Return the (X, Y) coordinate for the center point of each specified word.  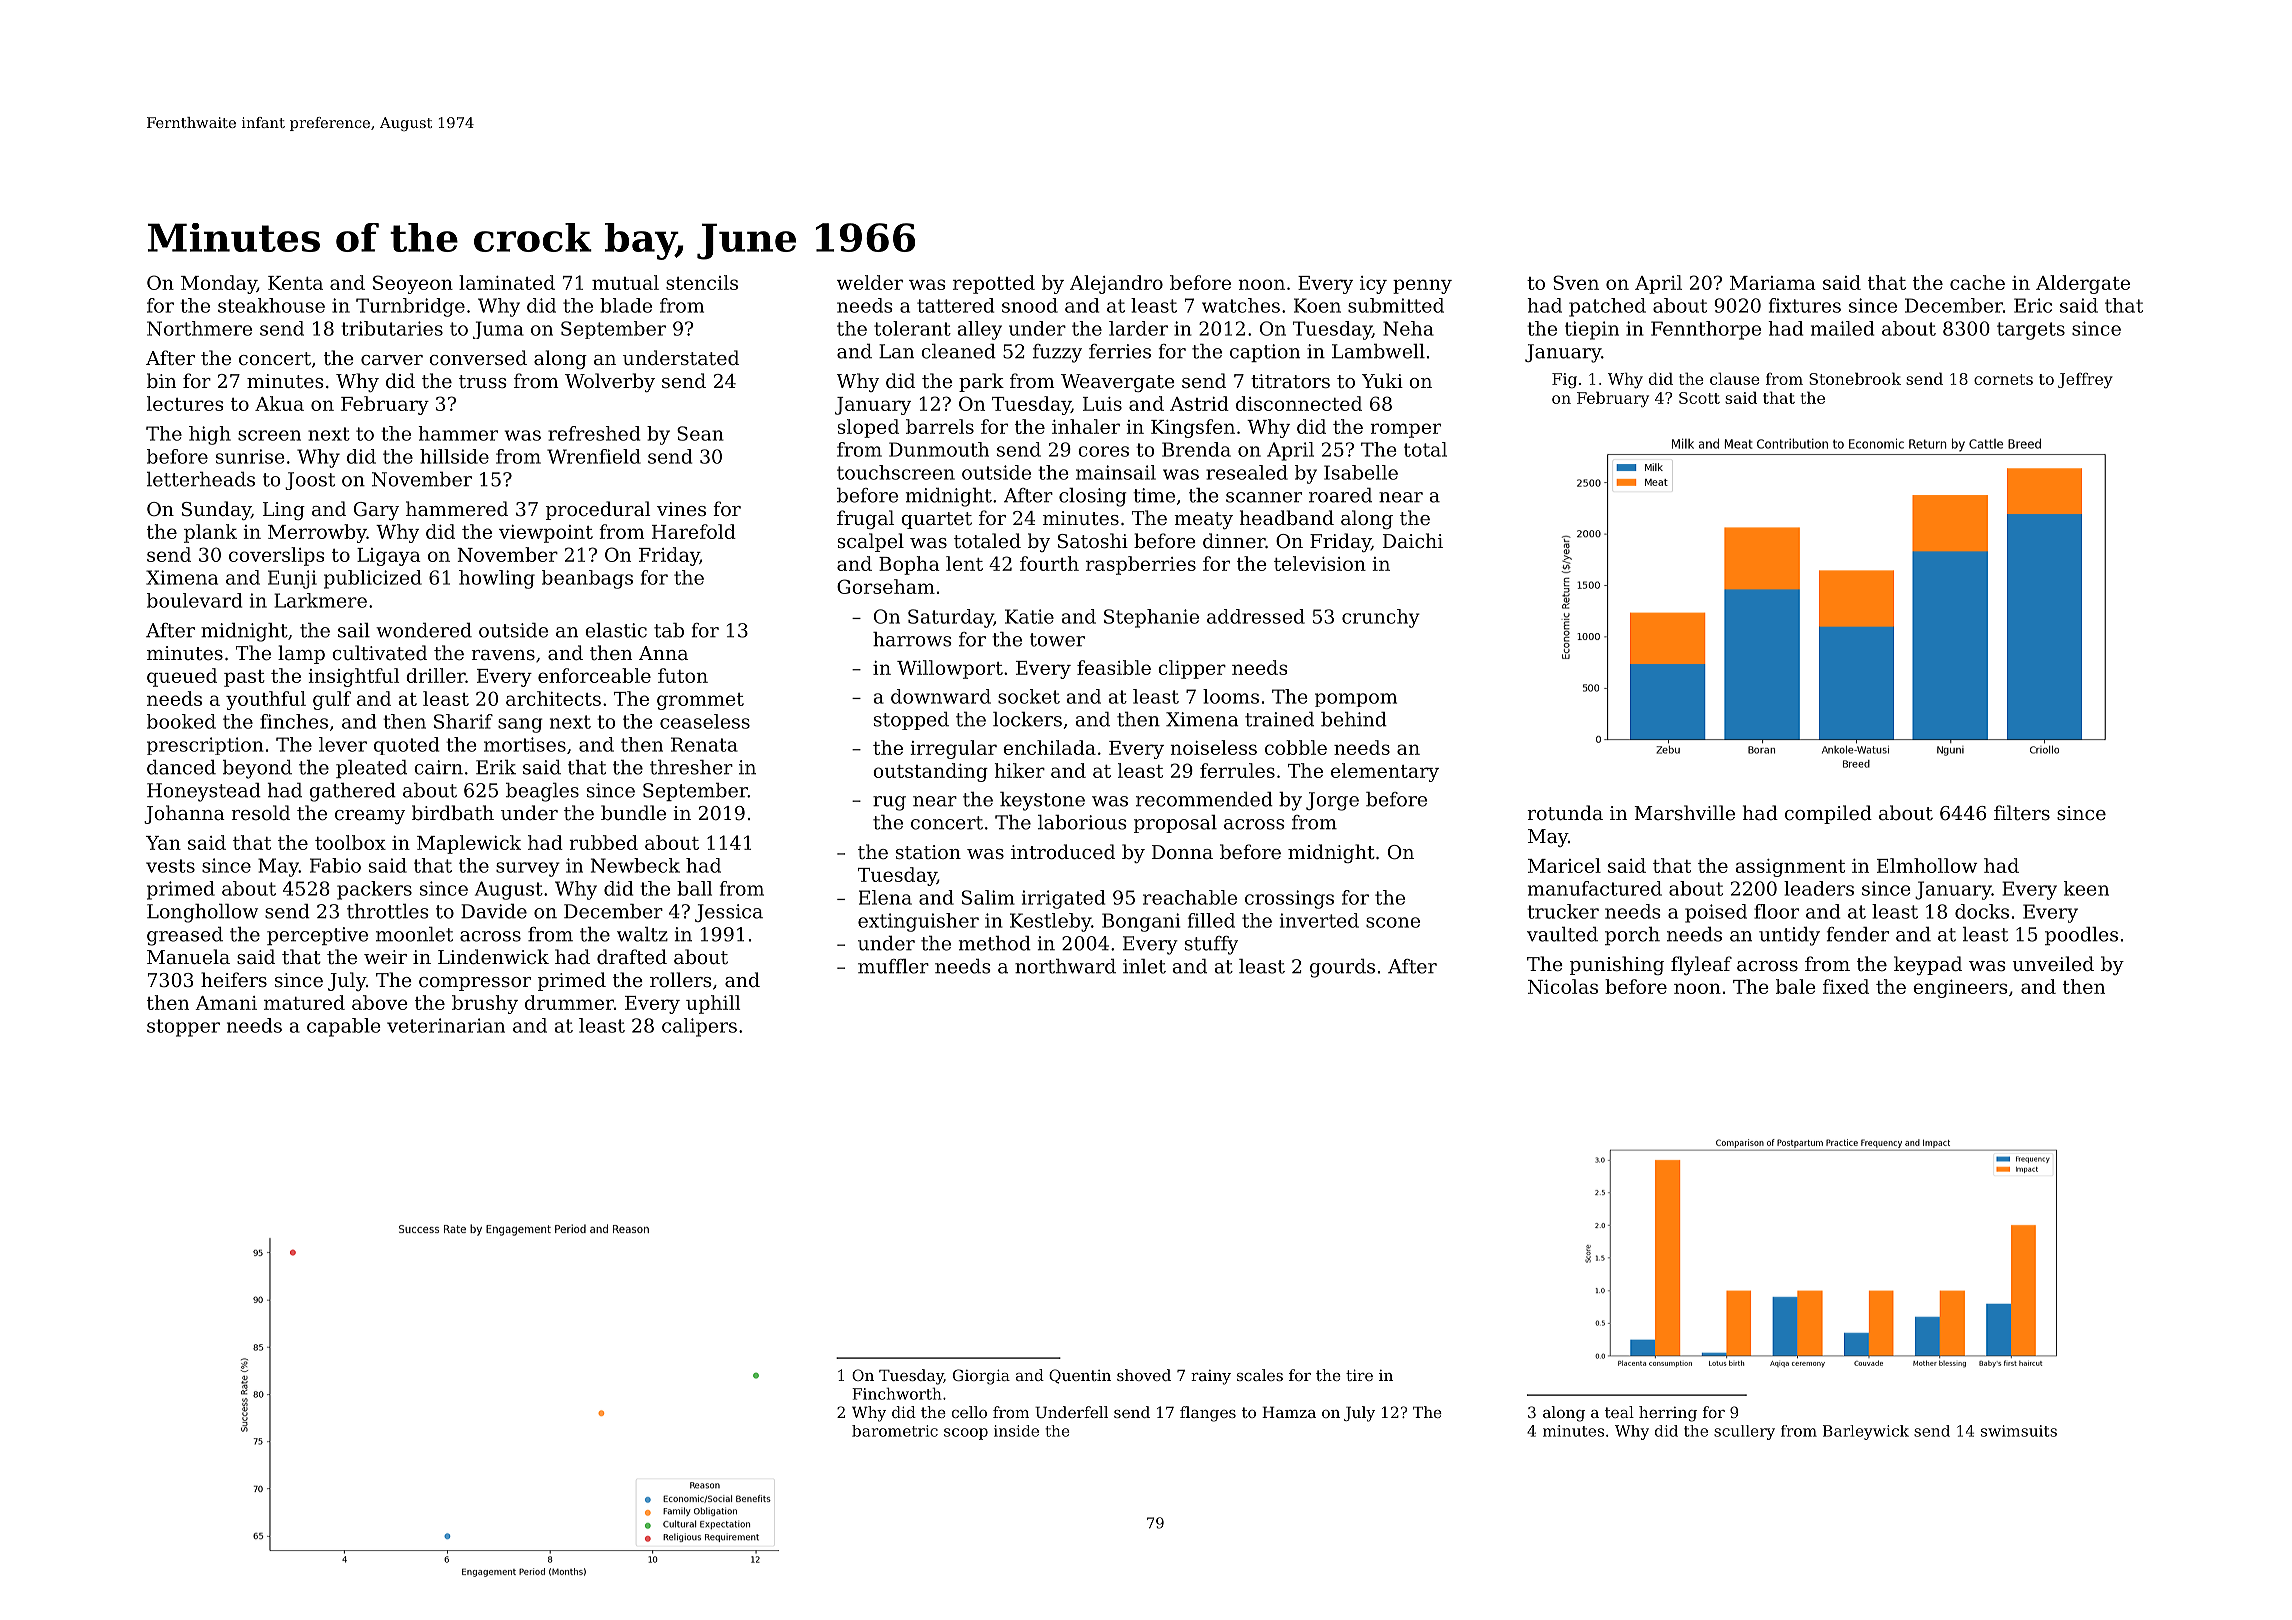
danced (181, 767)
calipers (699, 1027)
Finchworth (897, 1394)
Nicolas (1563, 986)
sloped (868, 428)
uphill (713, 1004)
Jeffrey (2085, 380)
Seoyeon (413, 284)
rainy (1211, 1377)
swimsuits (2019, 1431)
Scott (1699, 398)
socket (1029, 696)
